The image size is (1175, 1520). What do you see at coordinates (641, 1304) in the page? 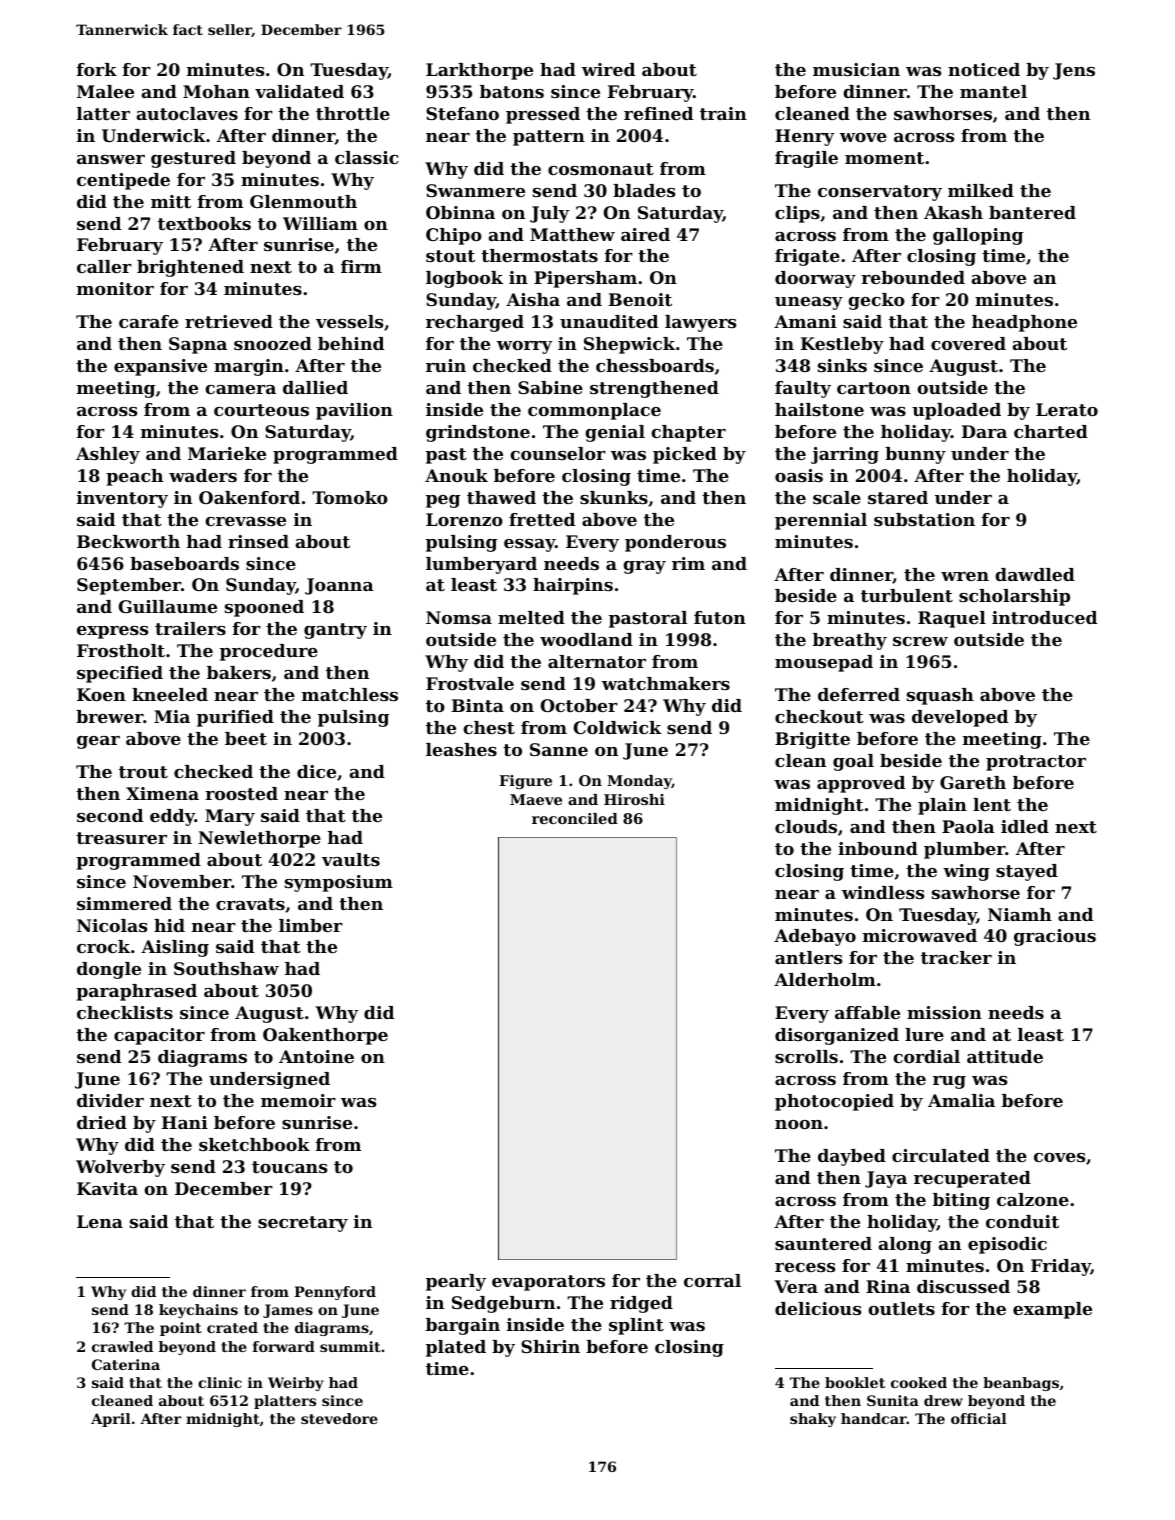
I see `ridged` at bounding box center [641, 1304].
